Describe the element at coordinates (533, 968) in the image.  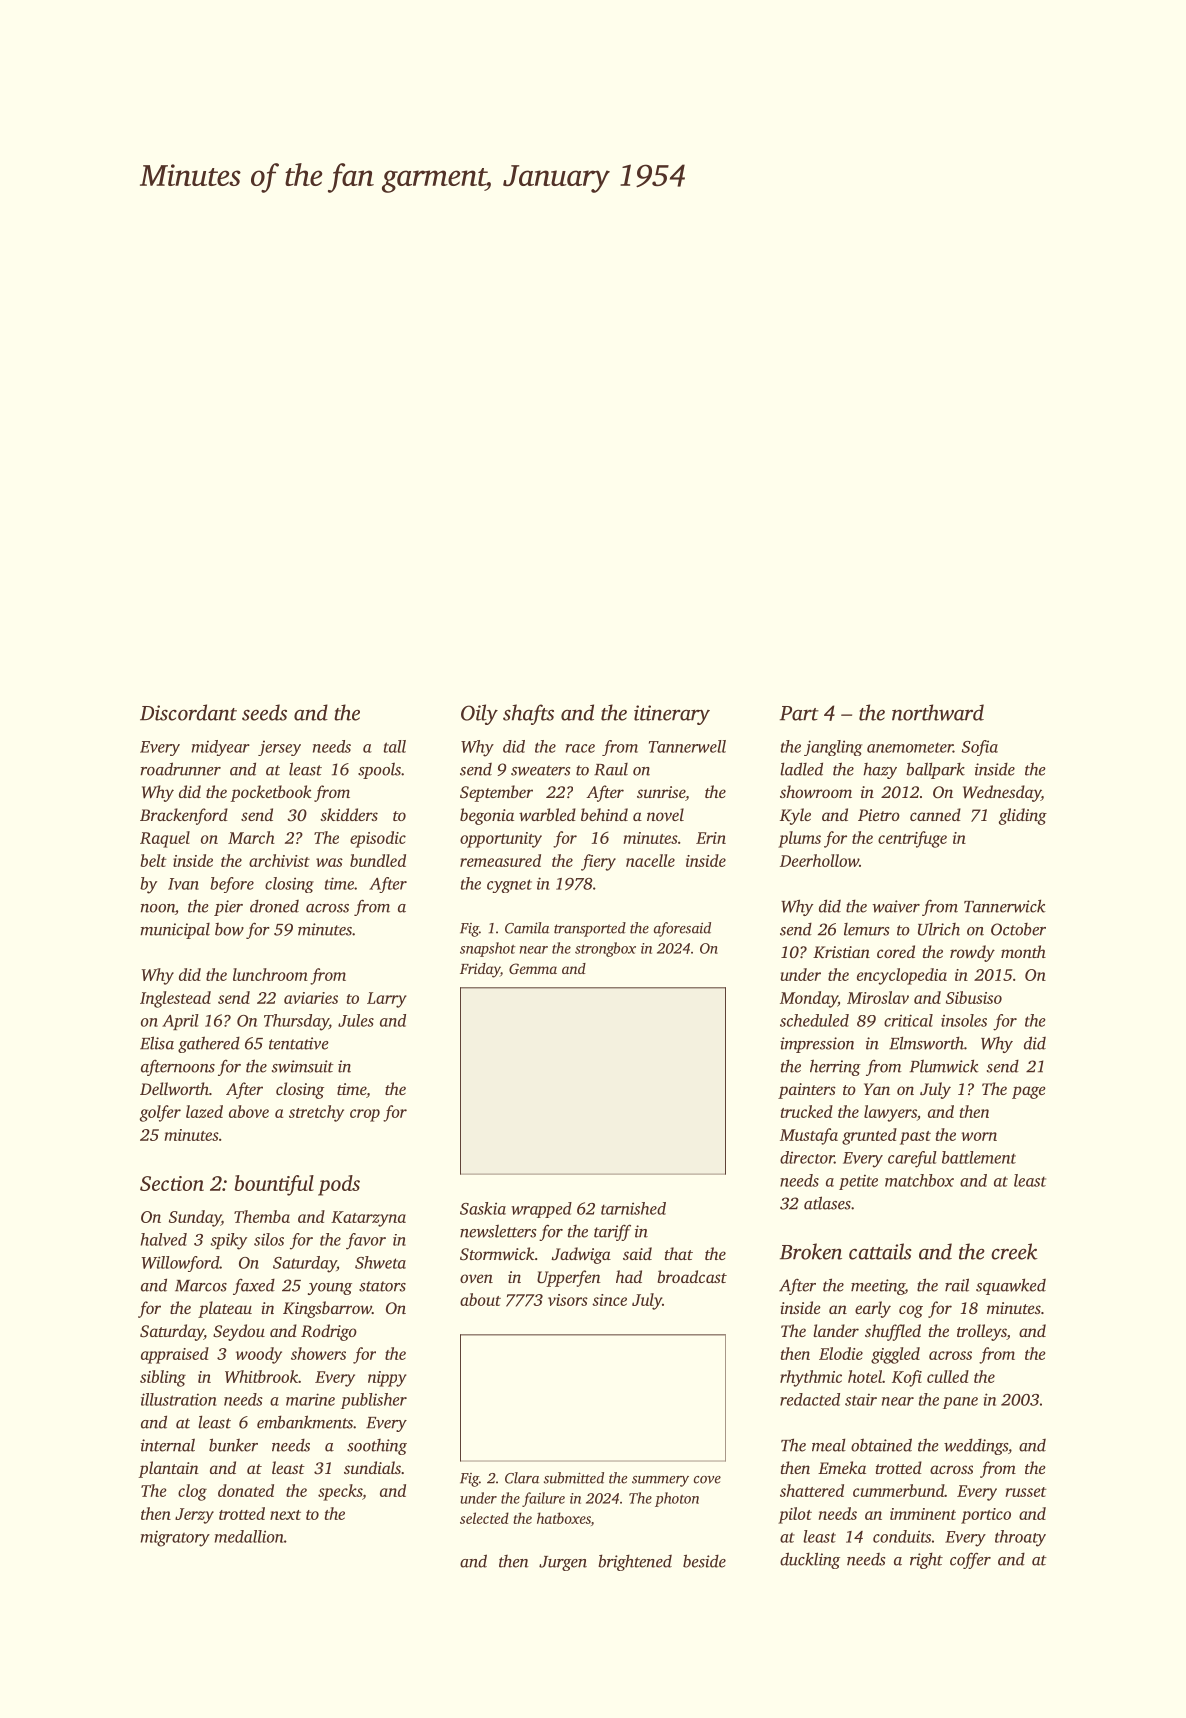
I see `Gemma` at that location.
